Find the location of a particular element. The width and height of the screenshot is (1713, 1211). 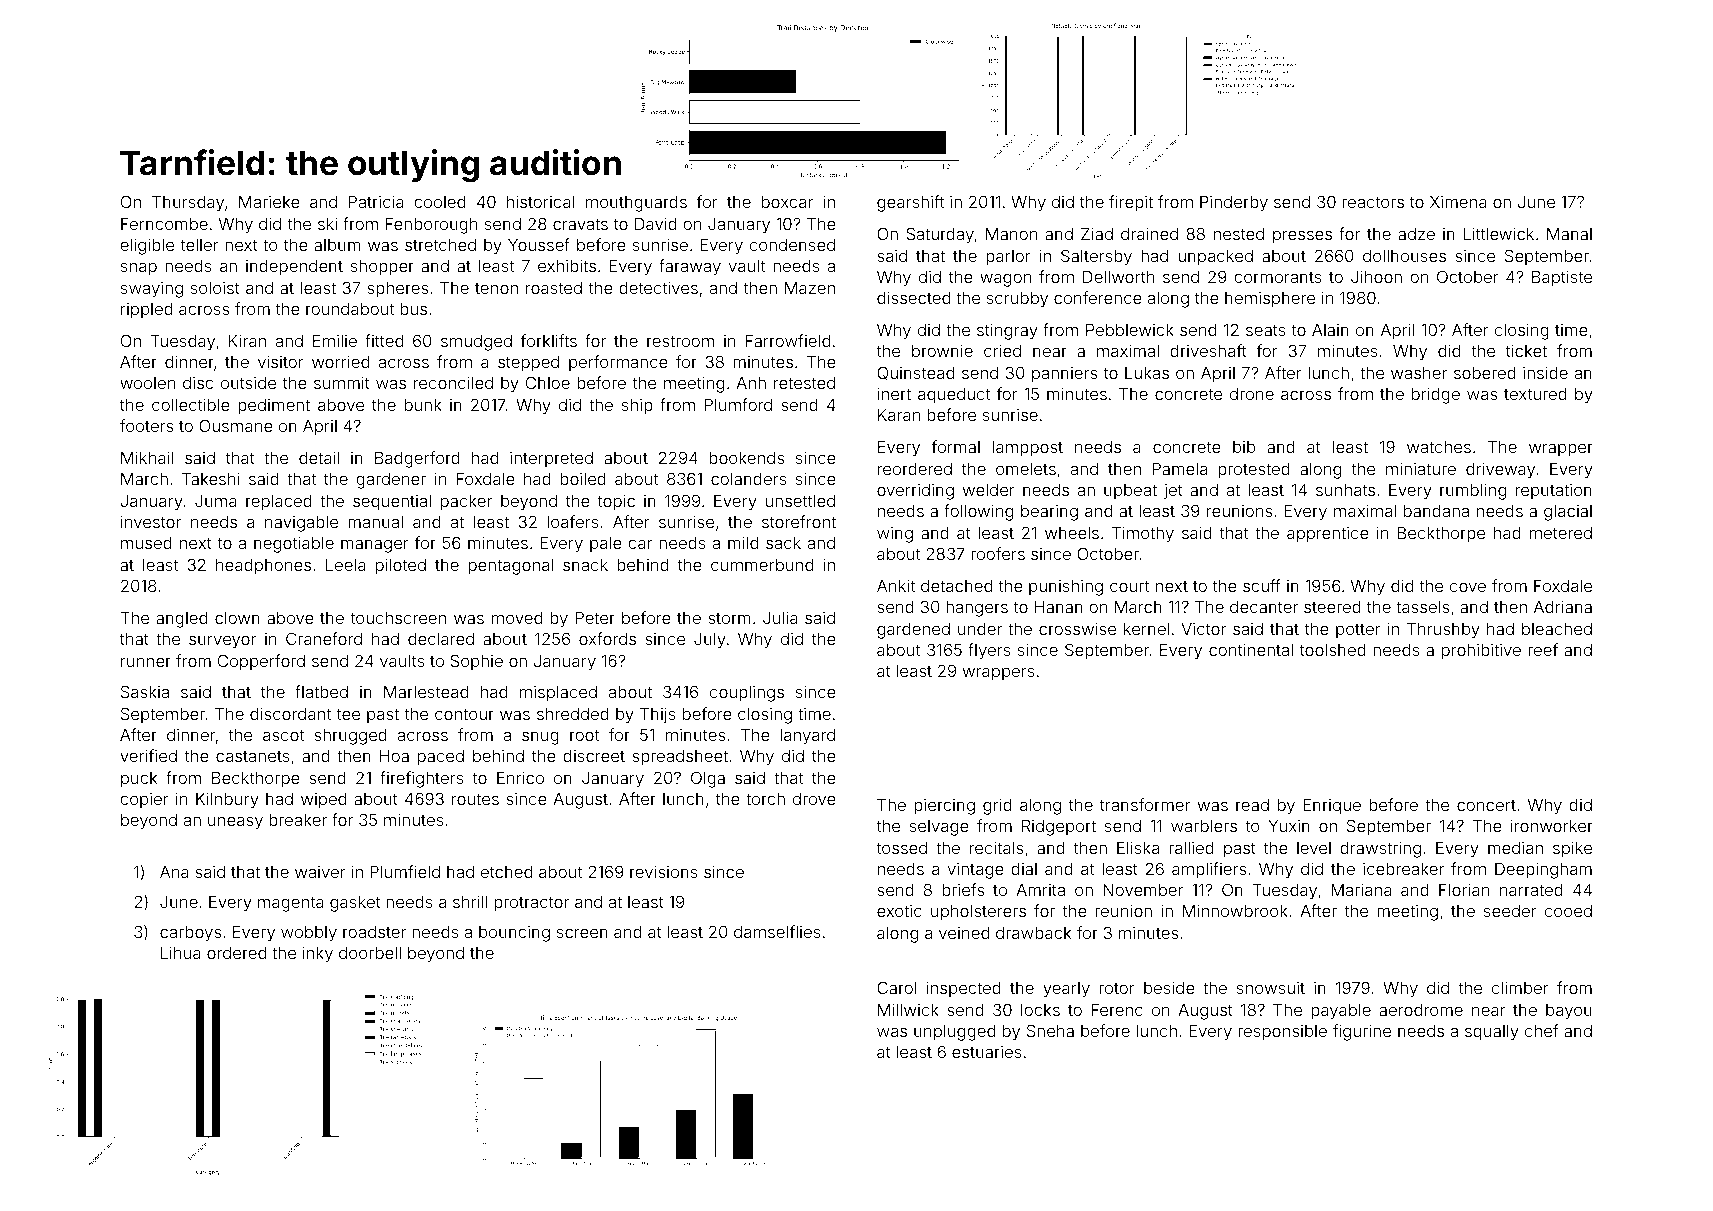

doorbell is located at coordinates (370, 953).
